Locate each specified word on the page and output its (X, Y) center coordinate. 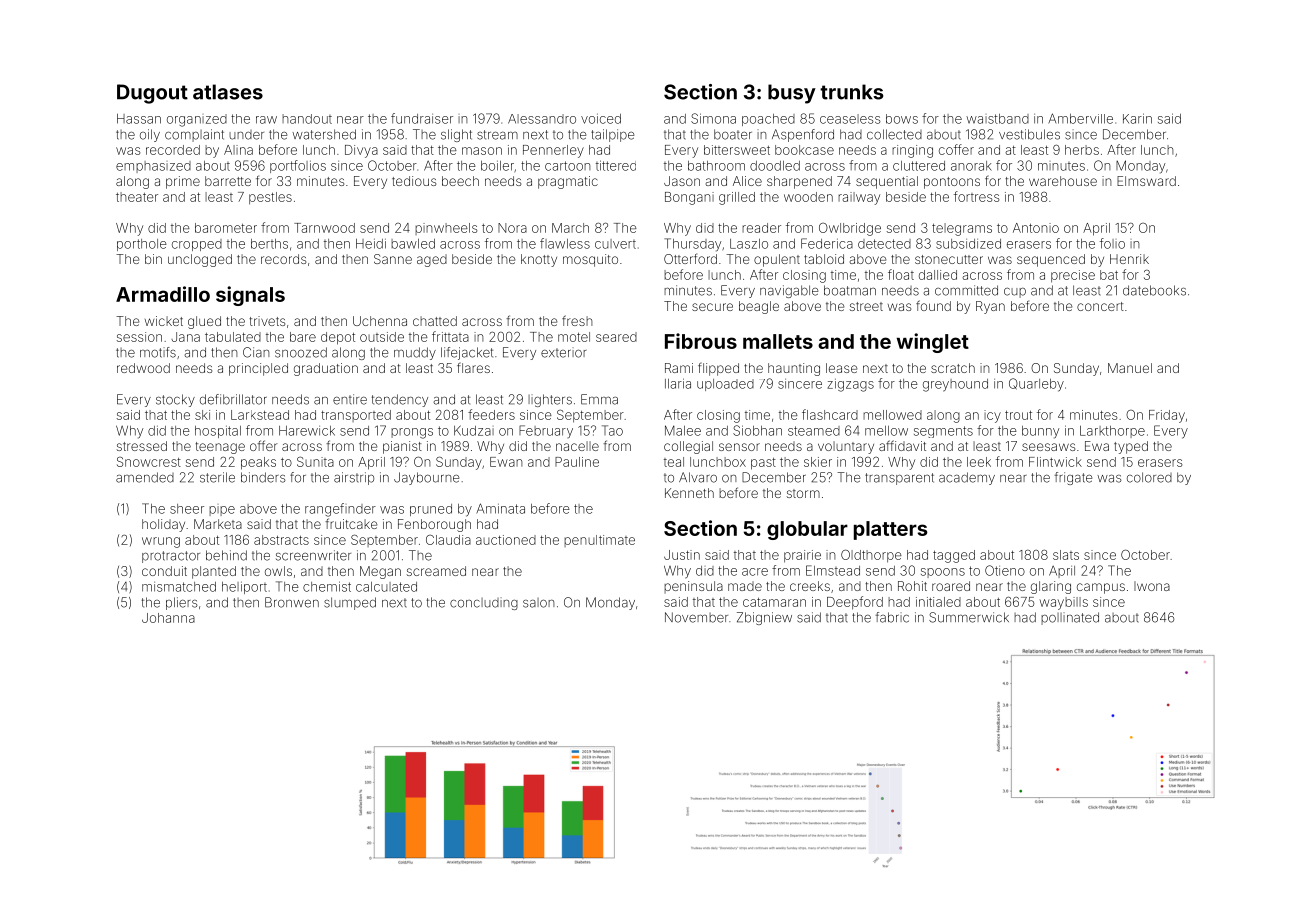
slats (1066, 555)
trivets (267, 321)
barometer (226, 228)
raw (266, 120)
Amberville (1080, 118)
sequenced (1051, 260)
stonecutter (949, 259)
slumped (350, 603)
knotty (539, 260)
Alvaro (698, 477)
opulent (777, 260)
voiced (601, 119)
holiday (163, 525)
